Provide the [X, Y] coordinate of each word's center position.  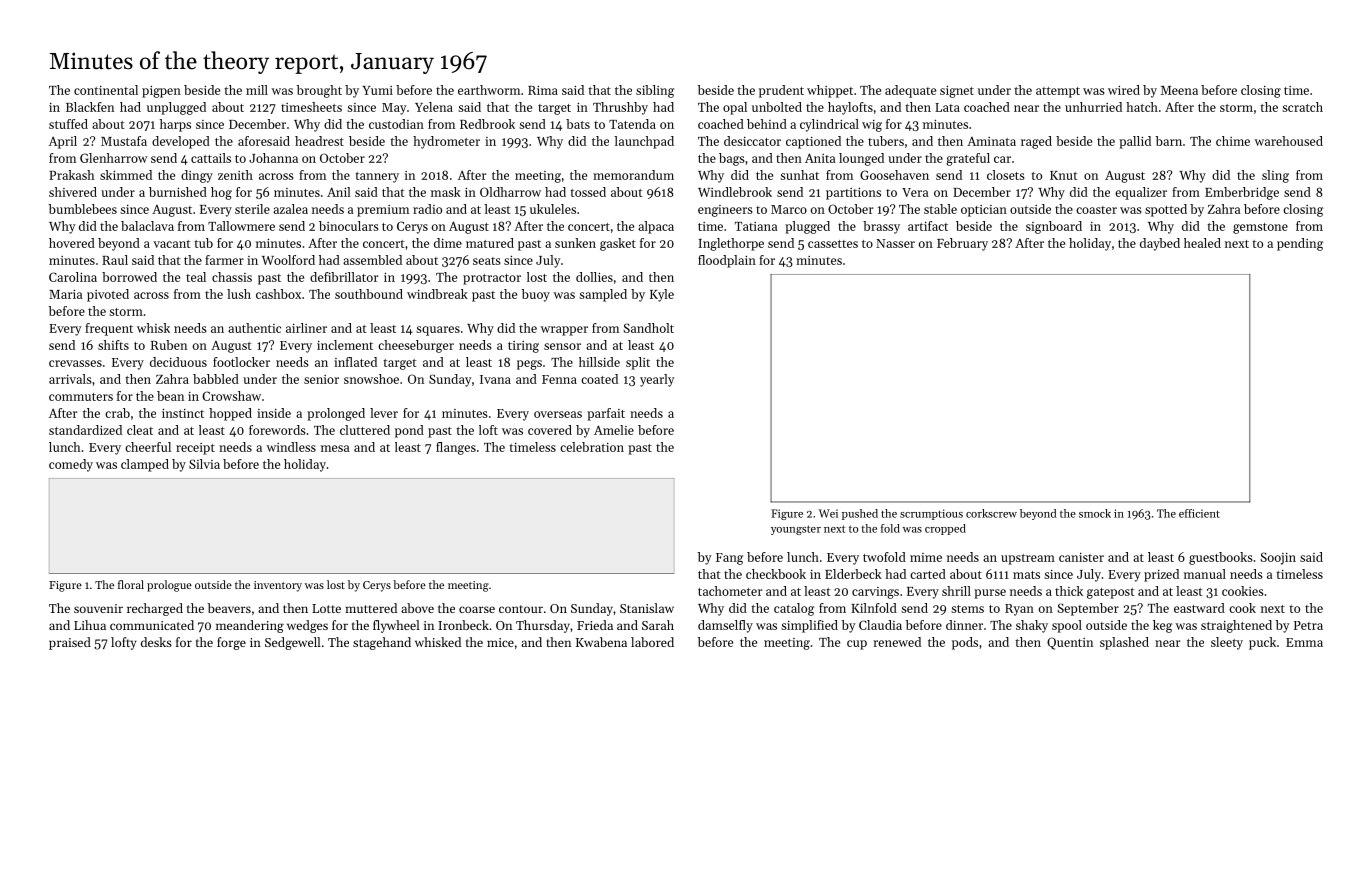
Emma [1304, 642]
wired [1124, 90]
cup [857, 645]
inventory [278, 586]
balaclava [147, 226]
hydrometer [446, 142]
